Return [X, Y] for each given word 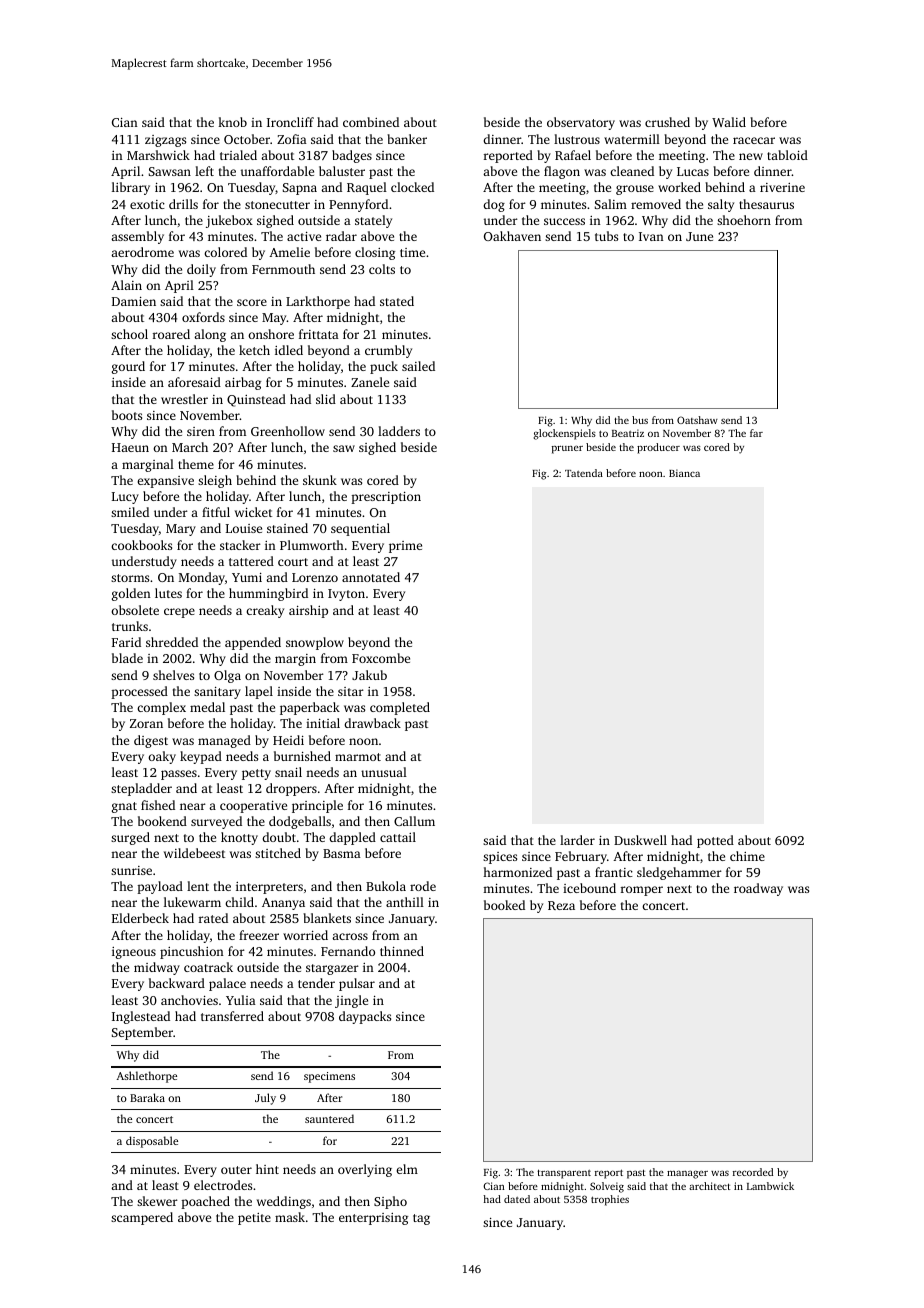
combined [371, 122]
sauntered [329, 1118]
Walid [729, 122]
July [265, 1099]
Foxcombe [381, 658]
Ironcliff [290, 122]
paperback [310, 708]
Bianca [684, 473]
